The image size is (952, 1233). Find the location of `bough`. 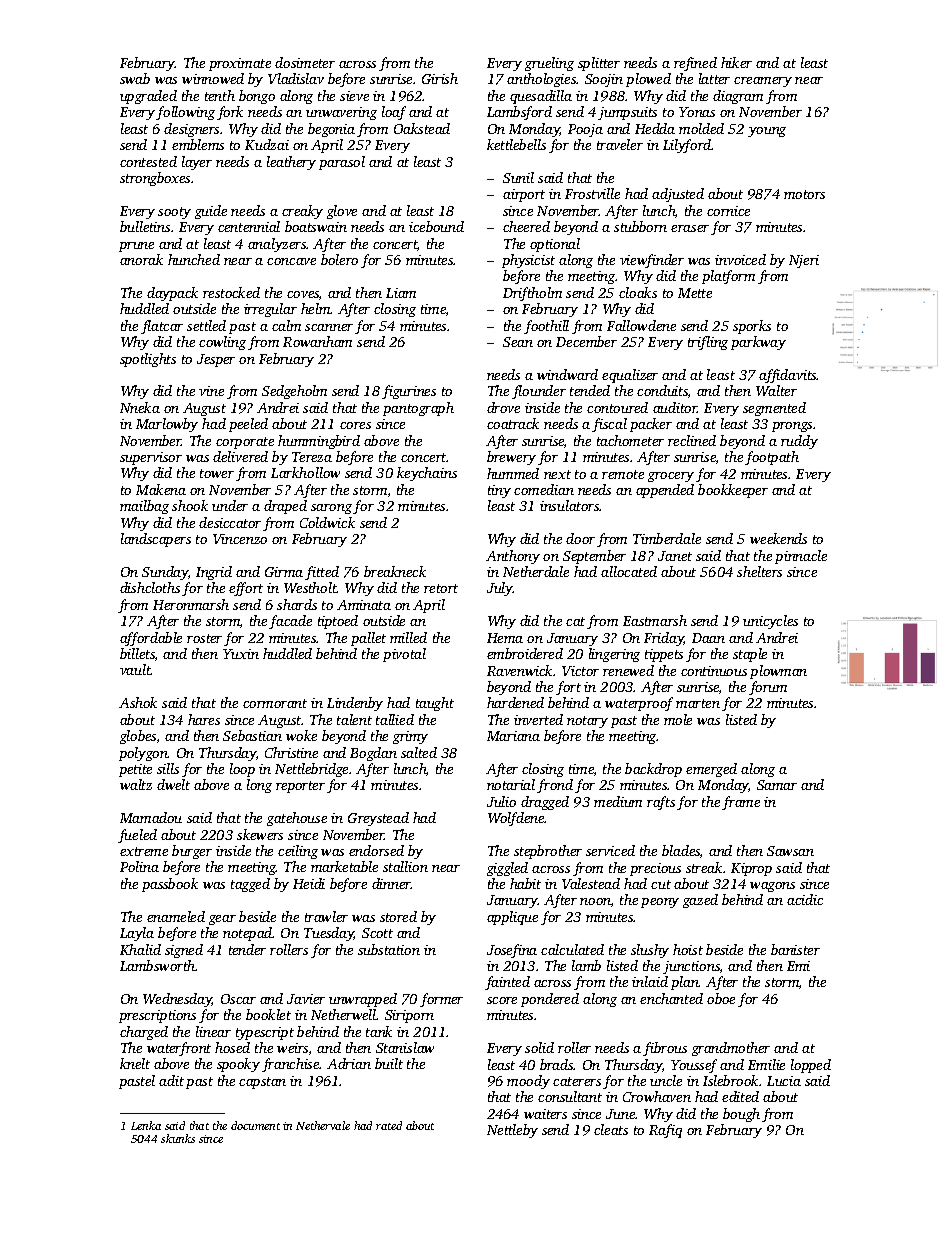

bough is located at coordinates (741, 1115).
